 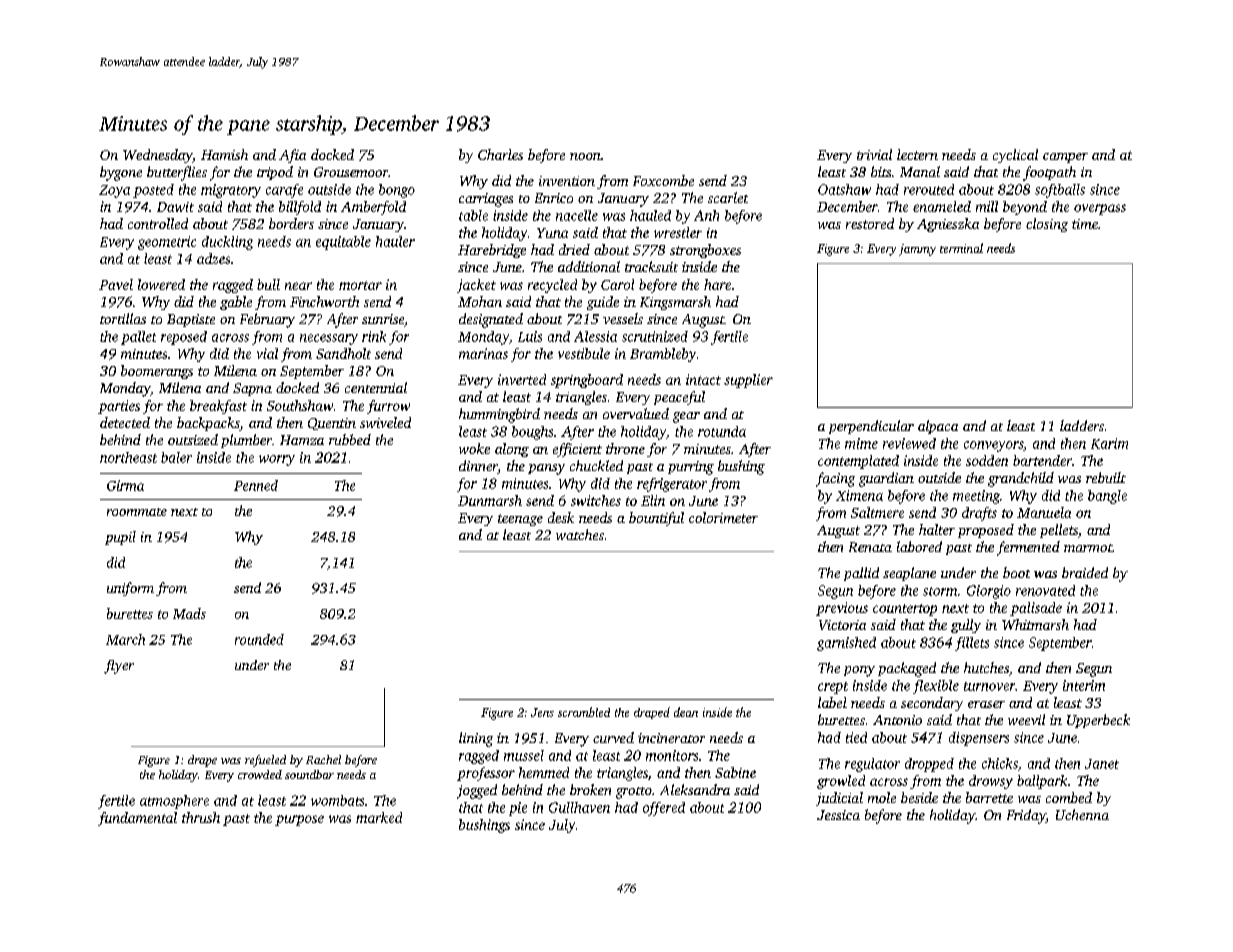 What do you see at coordinates (1065, 158) in the screenshot?
I see `camper` at bounding box center [1065, 158].
